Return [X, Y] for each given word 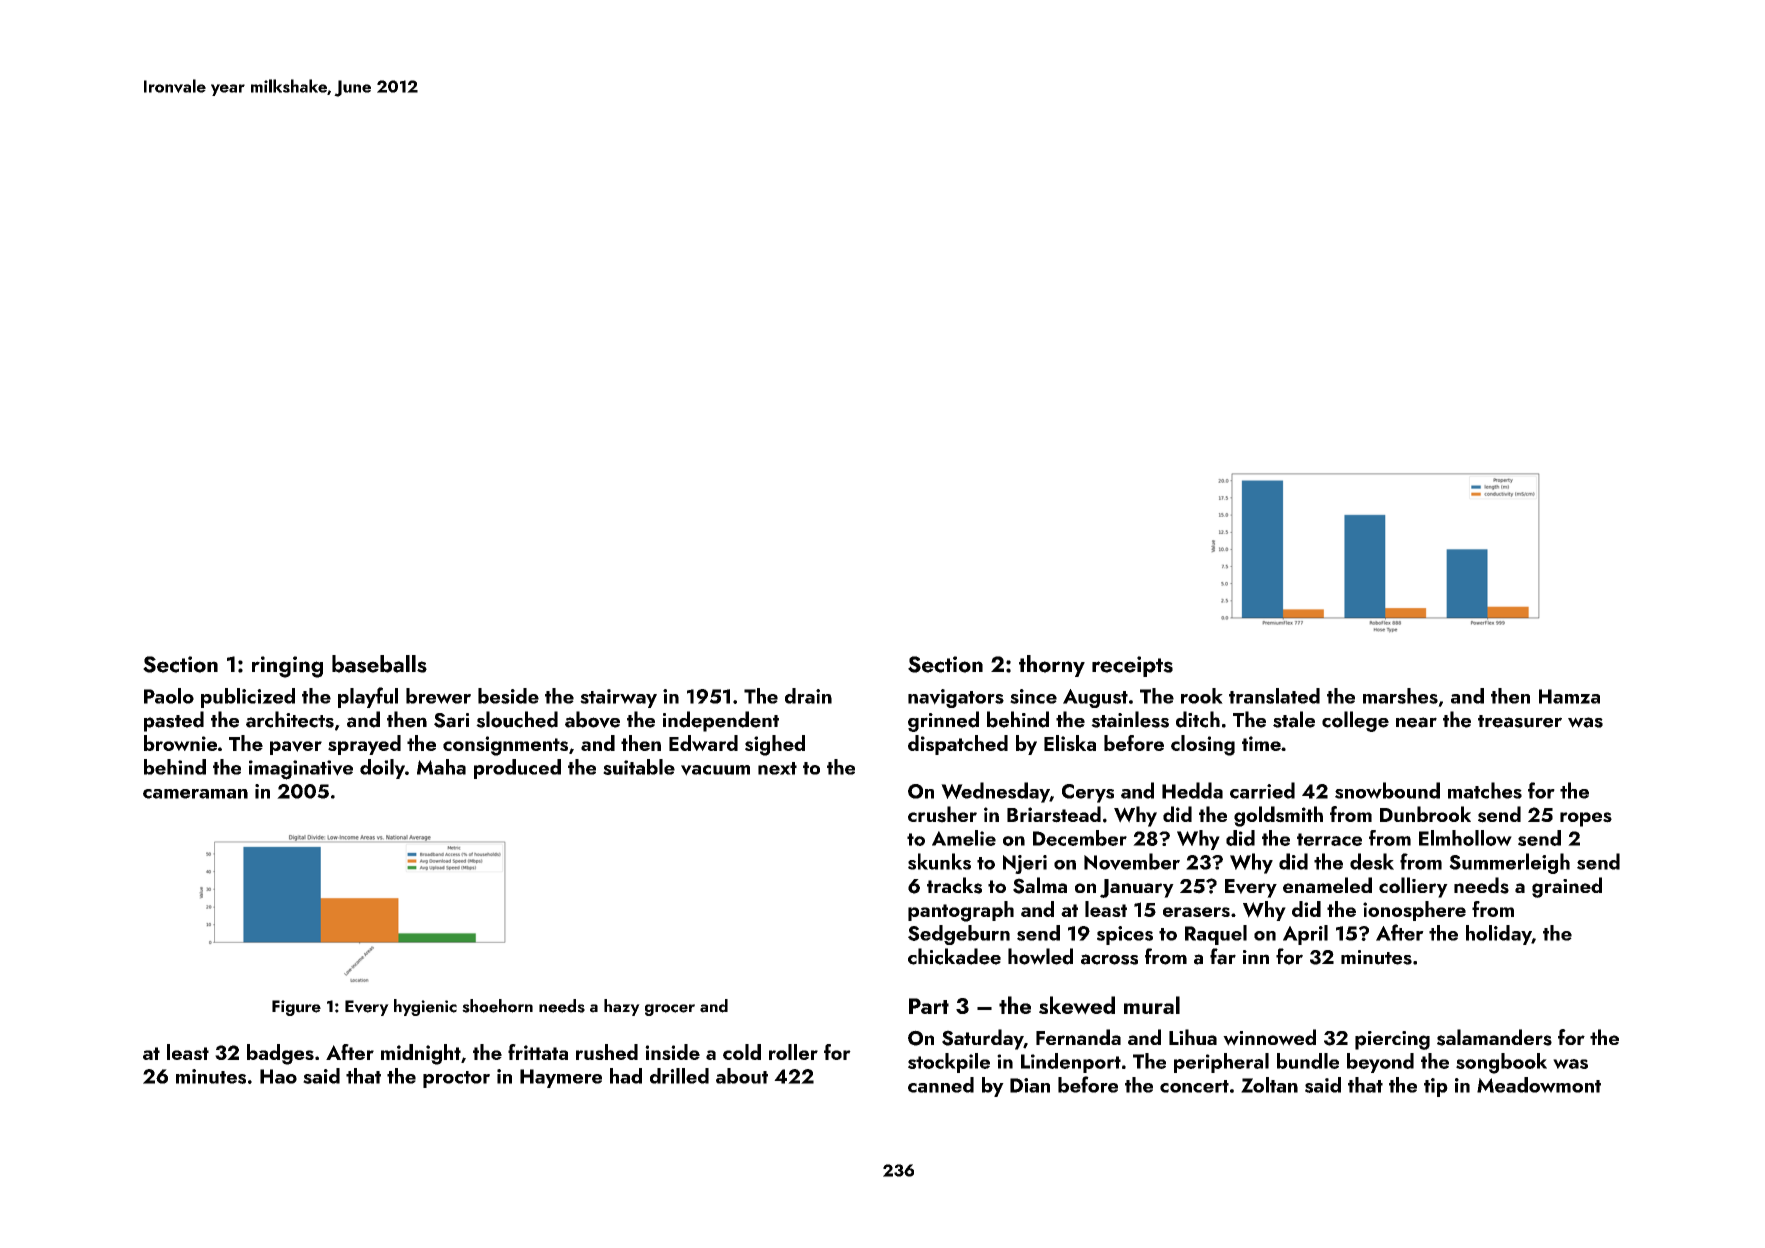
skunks [939, 861]
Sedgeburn [959, 935]
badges [280, 1054]
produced [517, 769]
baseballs [379, 664]
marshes [1400, 696]
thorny [1052, 666]
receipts [1132, 666]
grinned [943, 721]
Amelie [964, 838]
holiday [1499, 935]
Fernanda [1078, 1037]
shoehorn [497, 1006]
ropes [1586, 819]
